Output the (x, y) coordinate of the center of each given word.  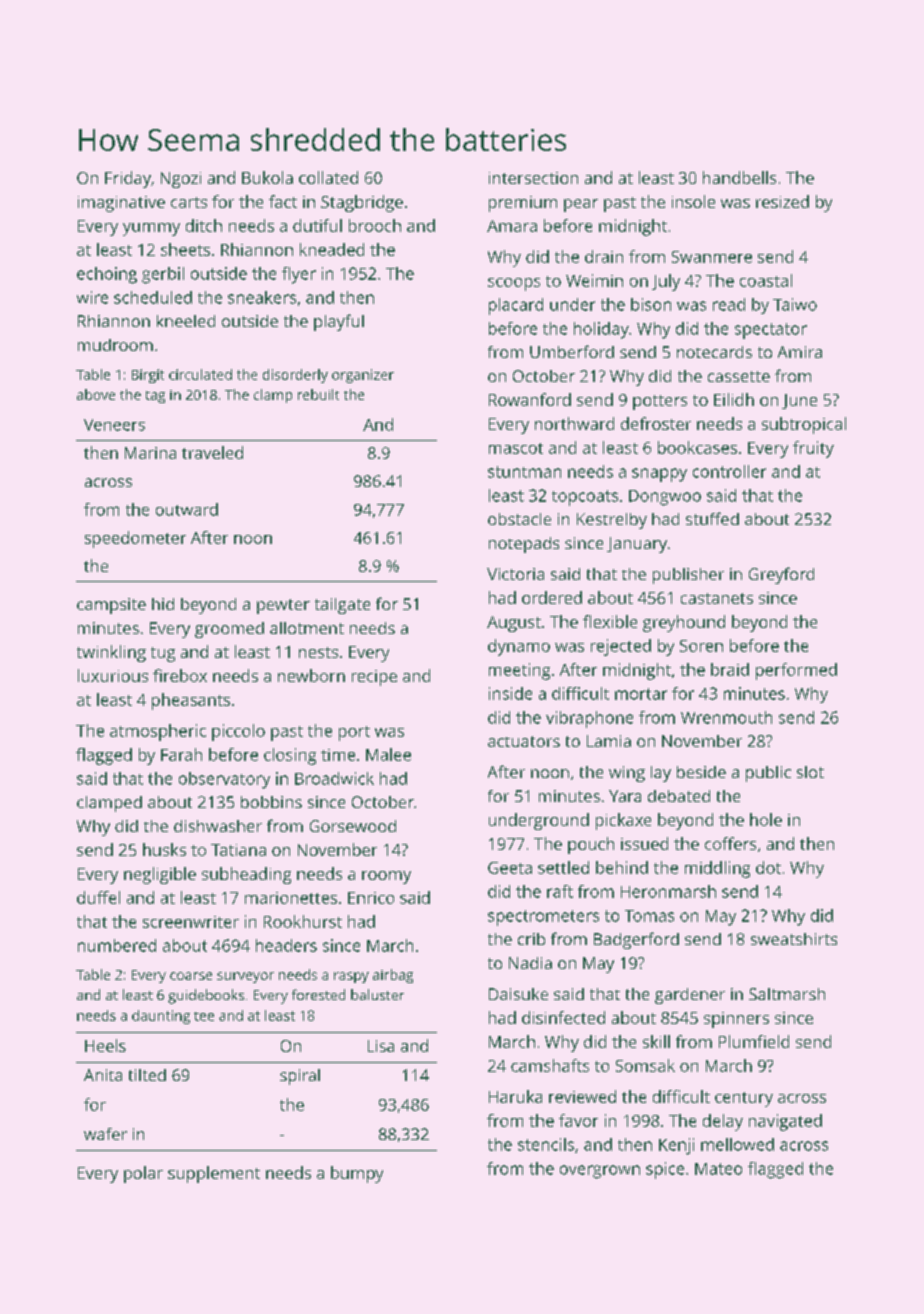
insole (693, 201)
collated (328, 177)
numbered (117, 945)
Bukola (267, 177)
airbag (393, 976)
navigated (785, 1122)
